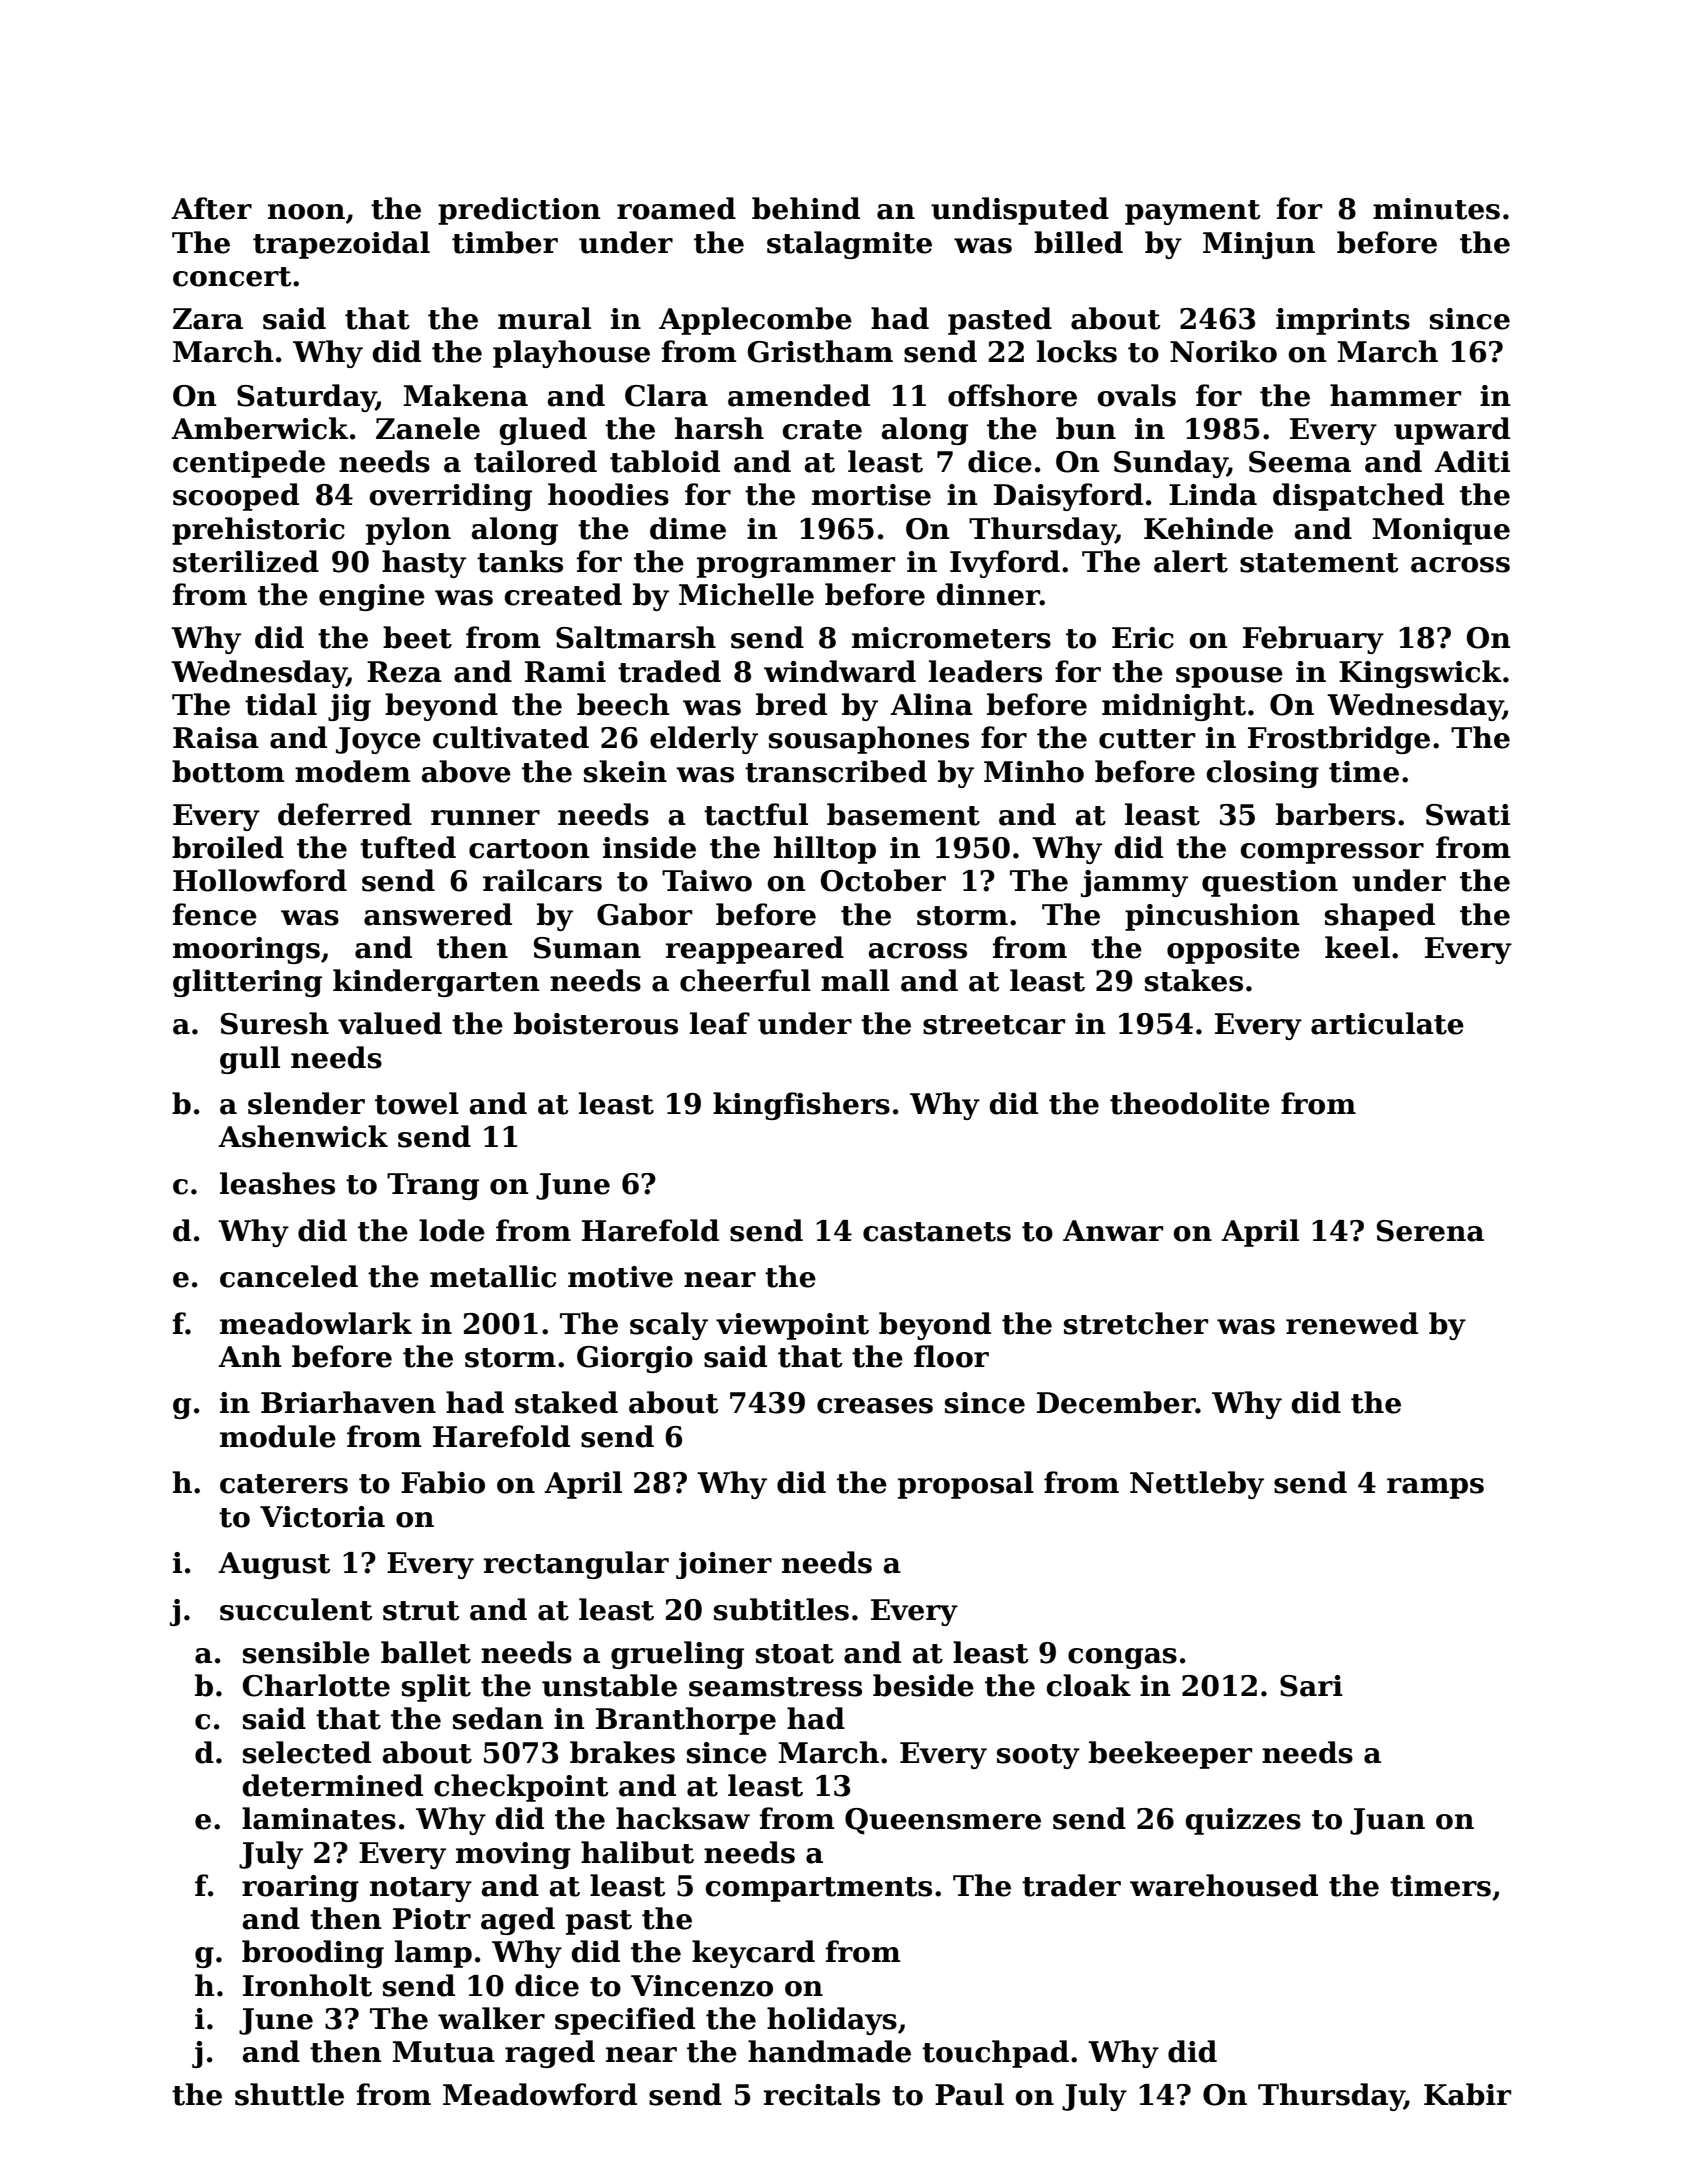 The image size is (1683, 2178). I want to click on Minjun, so click(1259, 245).
